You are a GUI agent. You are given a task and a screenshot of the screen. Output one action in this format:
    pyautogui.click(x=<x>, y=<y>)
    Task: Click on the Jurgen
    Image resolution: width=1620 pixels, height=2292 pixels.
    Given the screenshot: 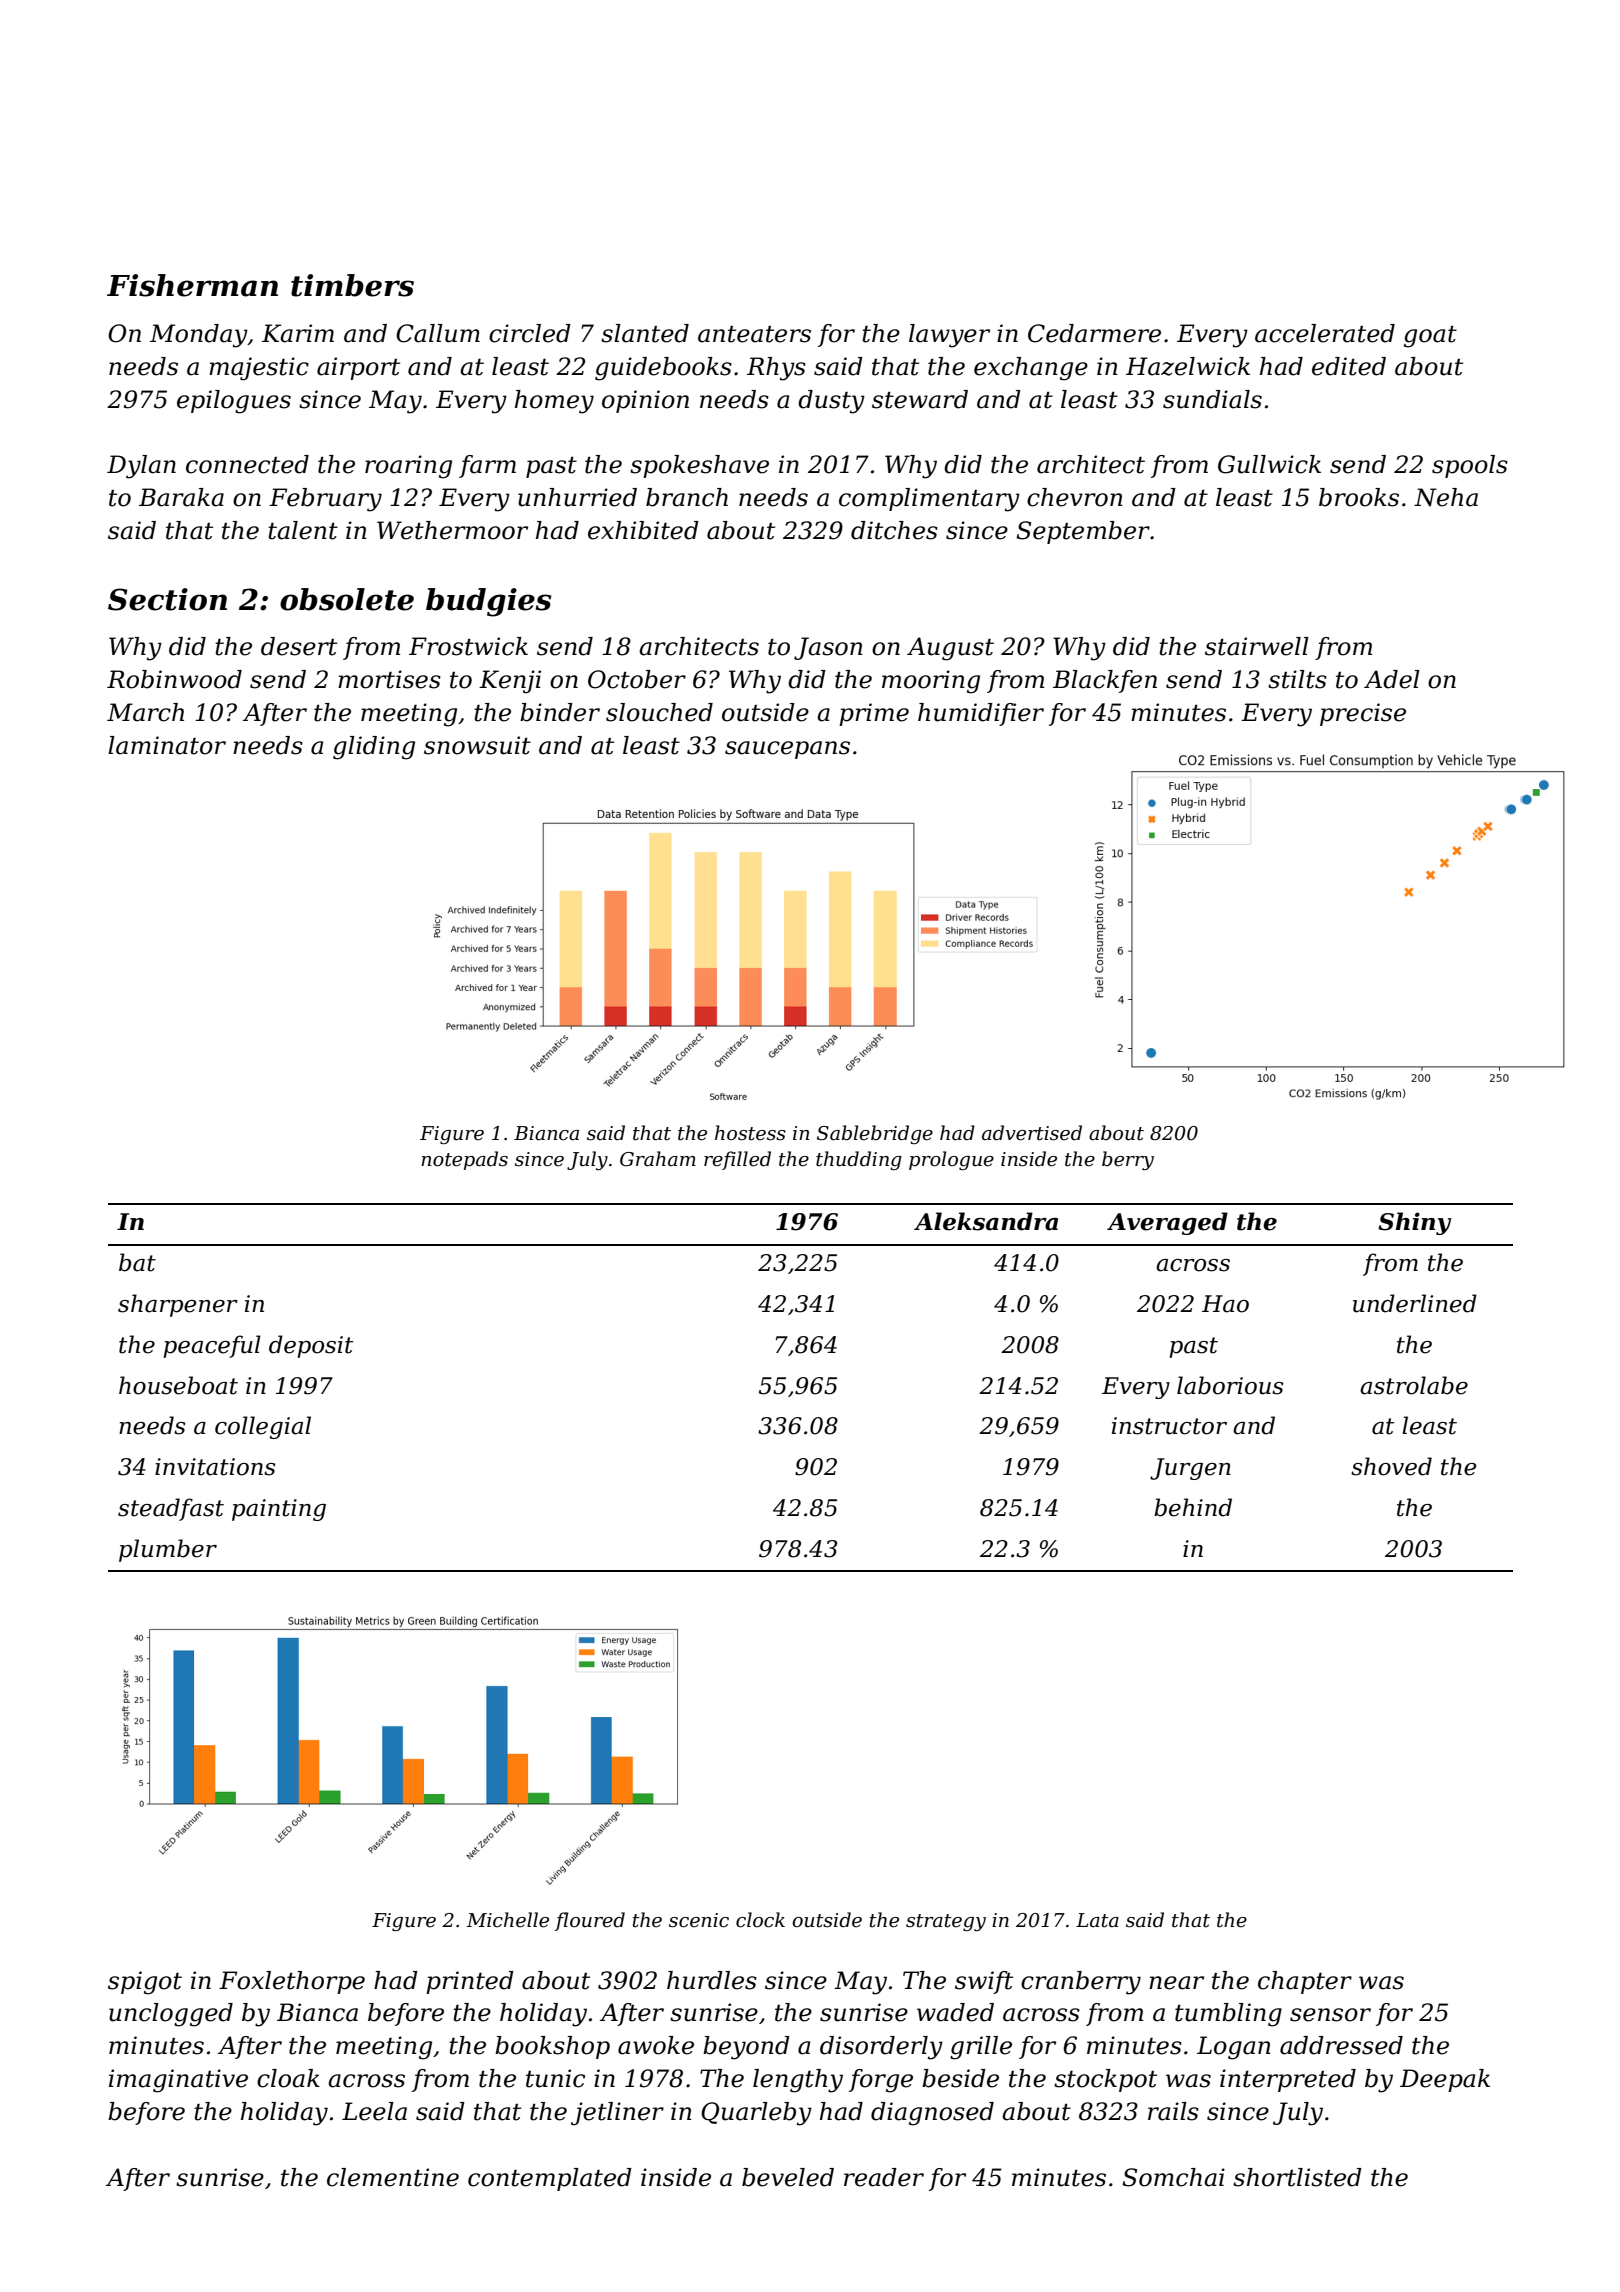 What is the action you would take?
    pyautogui.click(x=1190, y=1469)
